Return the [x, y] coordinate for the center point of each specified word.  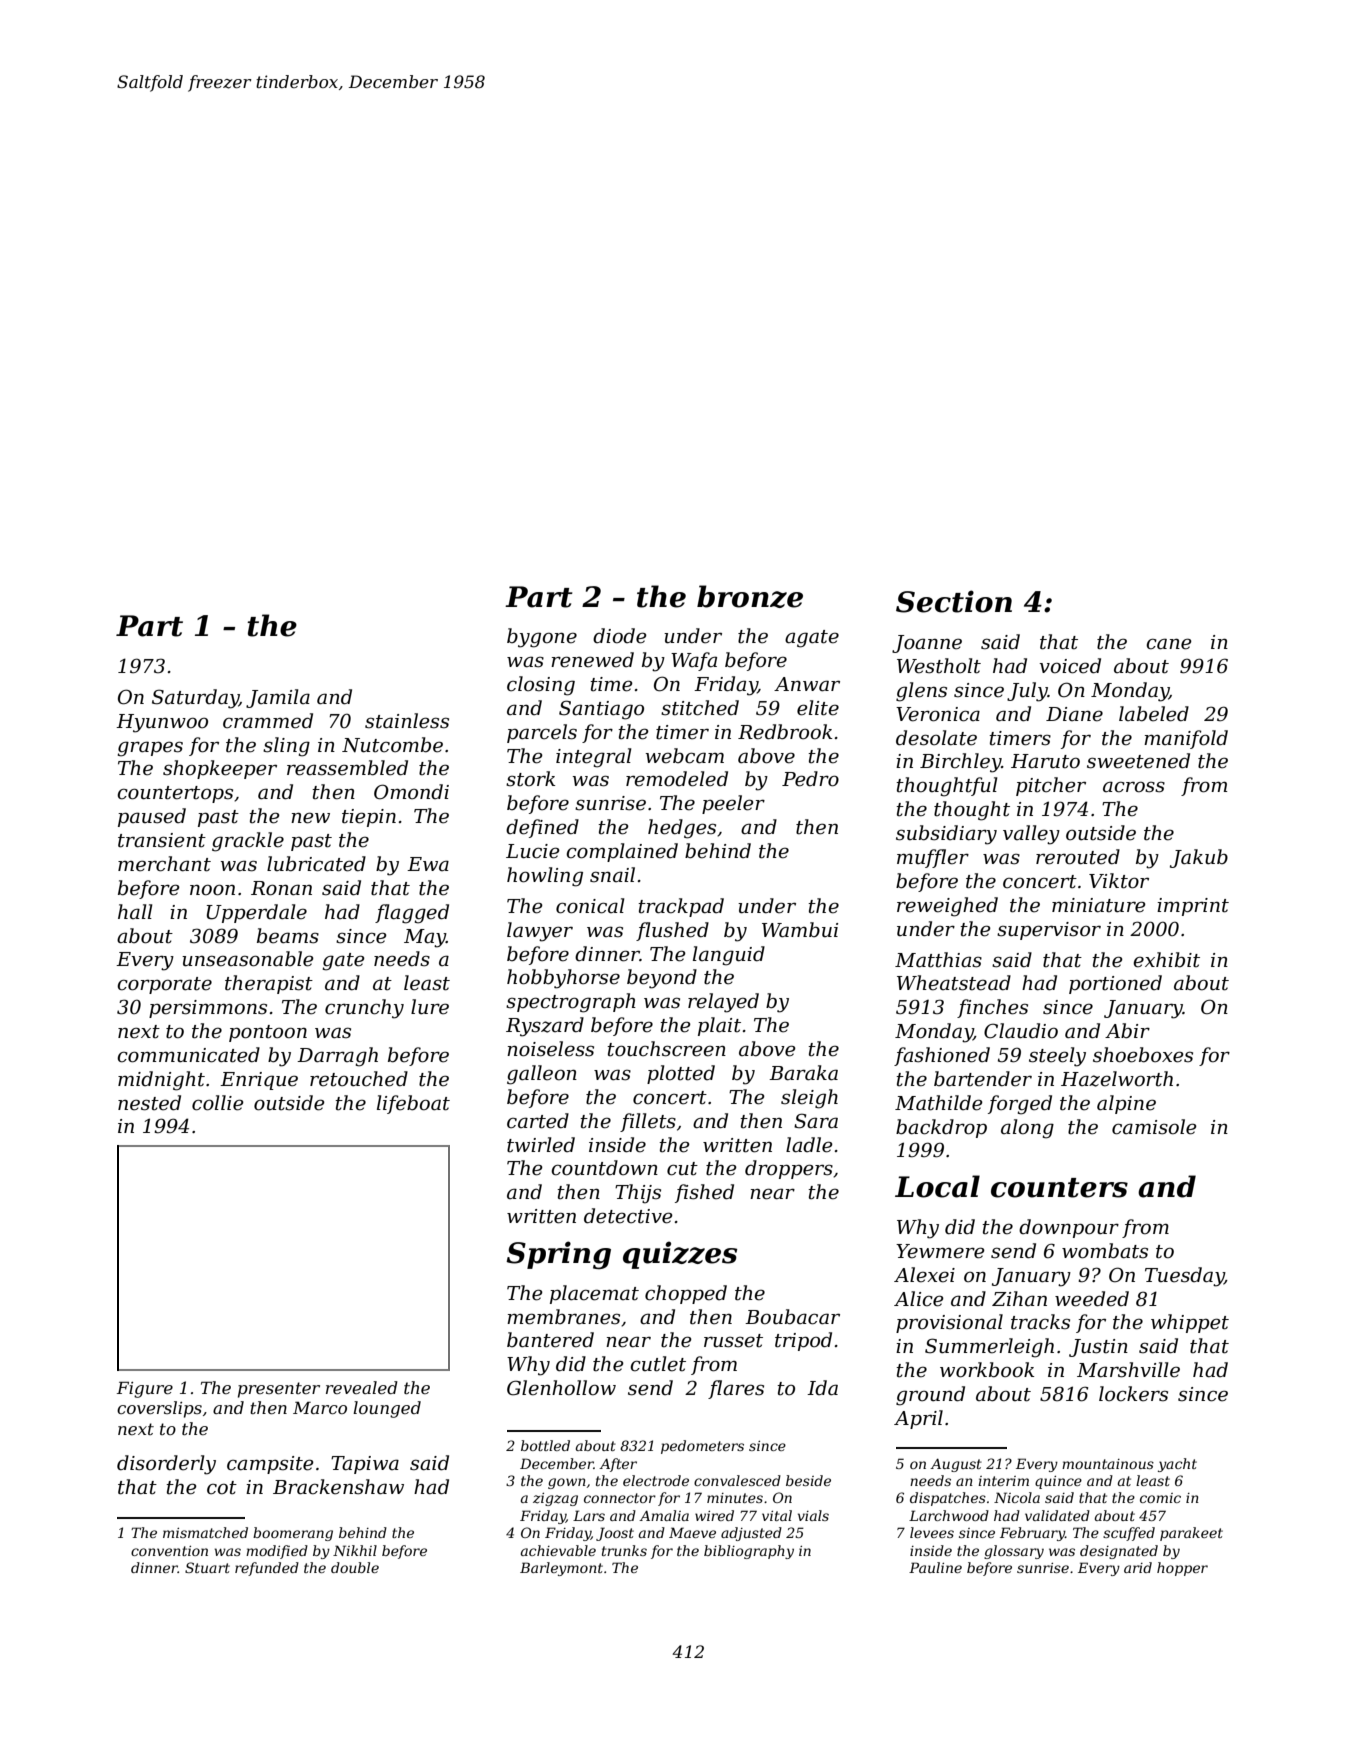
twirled [541, 1145]
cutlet [658, 1364]
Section [954, 601]
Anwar [807, 684]
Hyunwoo [162, 723]
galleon [542, 1075]
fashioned [942, 1056]
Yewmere [940, 1251]
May [425, 938]
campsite [270, 1465]
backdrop [941, 1128]
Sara [816, 1121]
